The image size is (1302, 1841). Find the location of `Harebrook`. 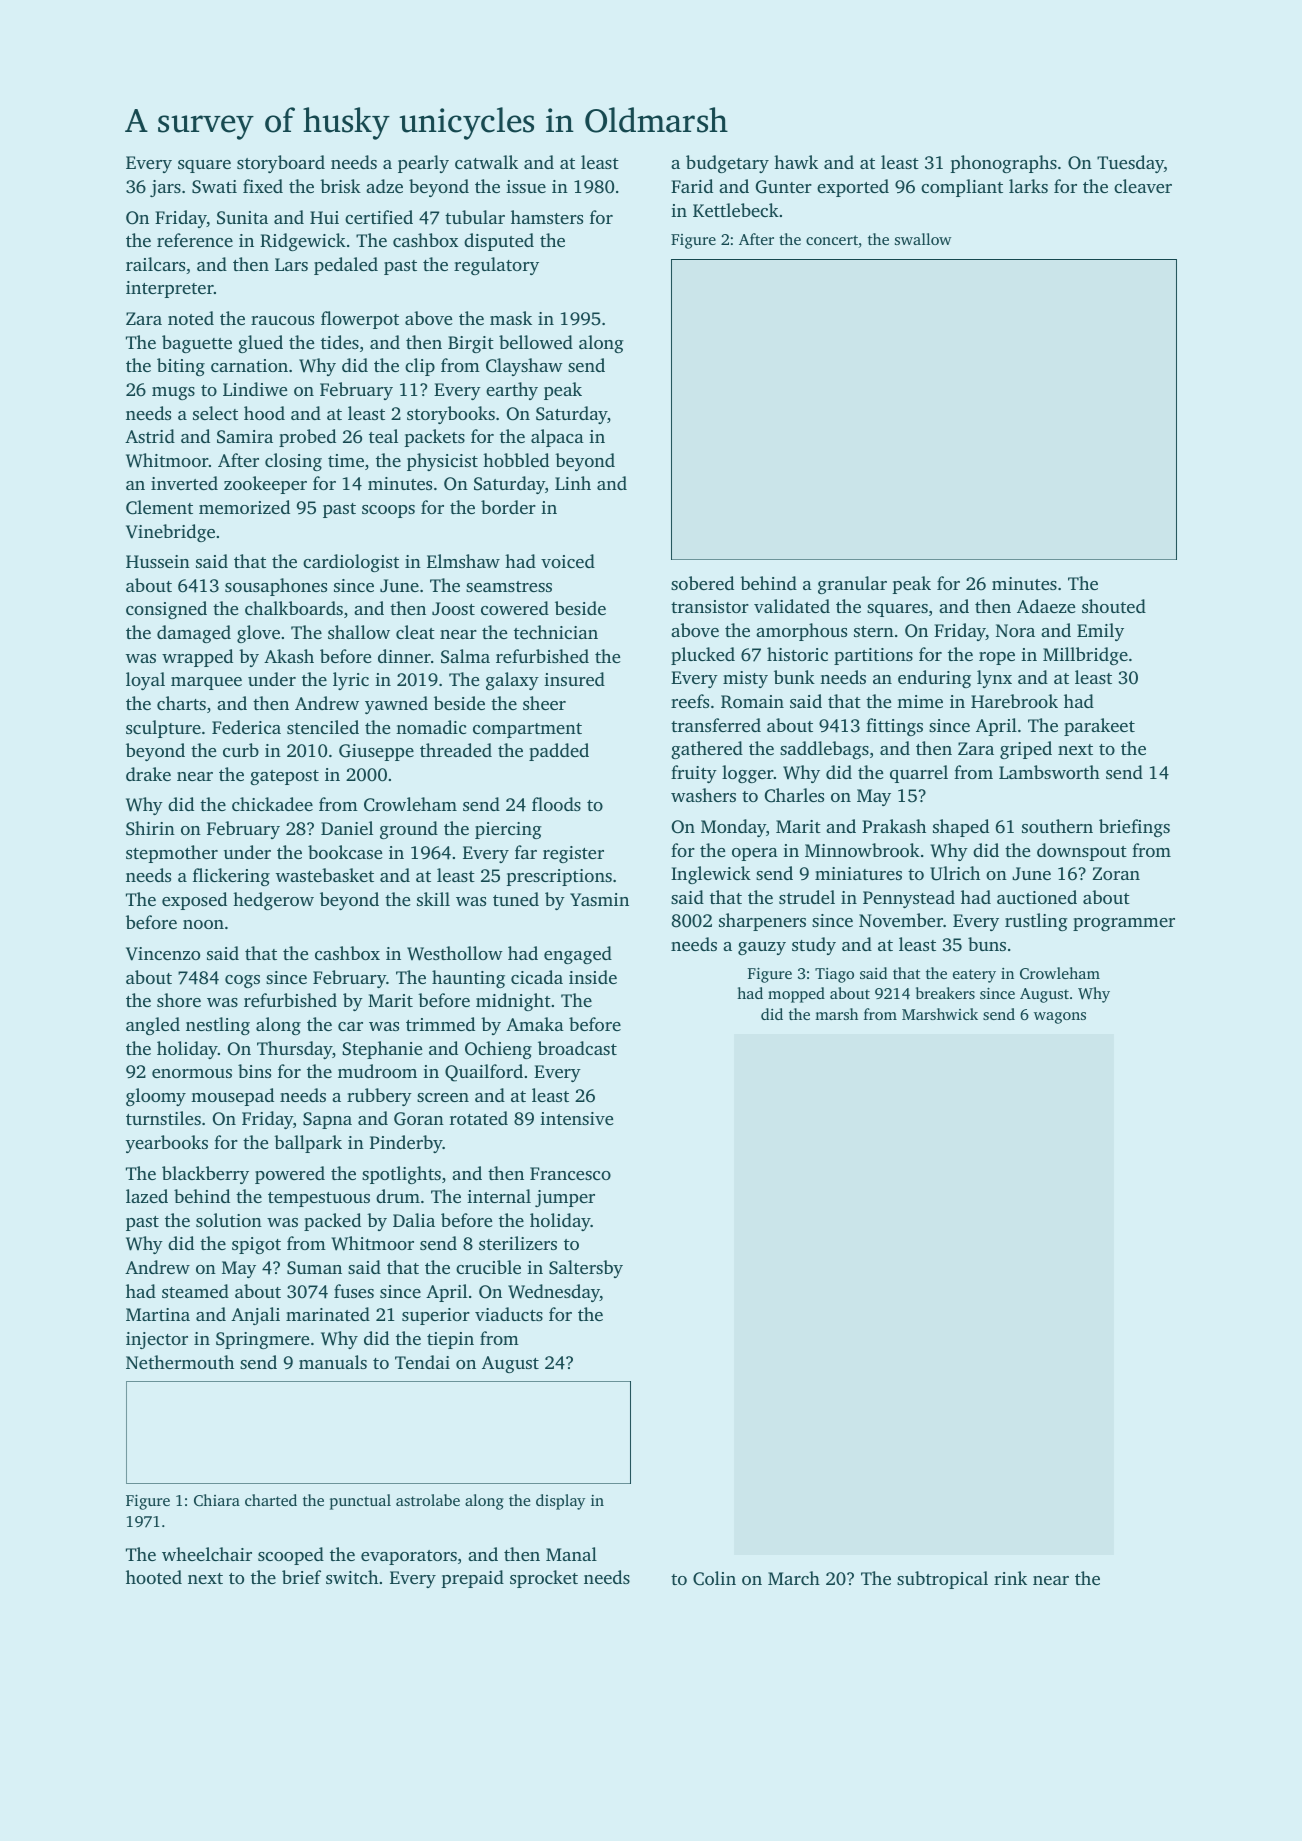

Harebrook is located at coordinates (1014, 701).
